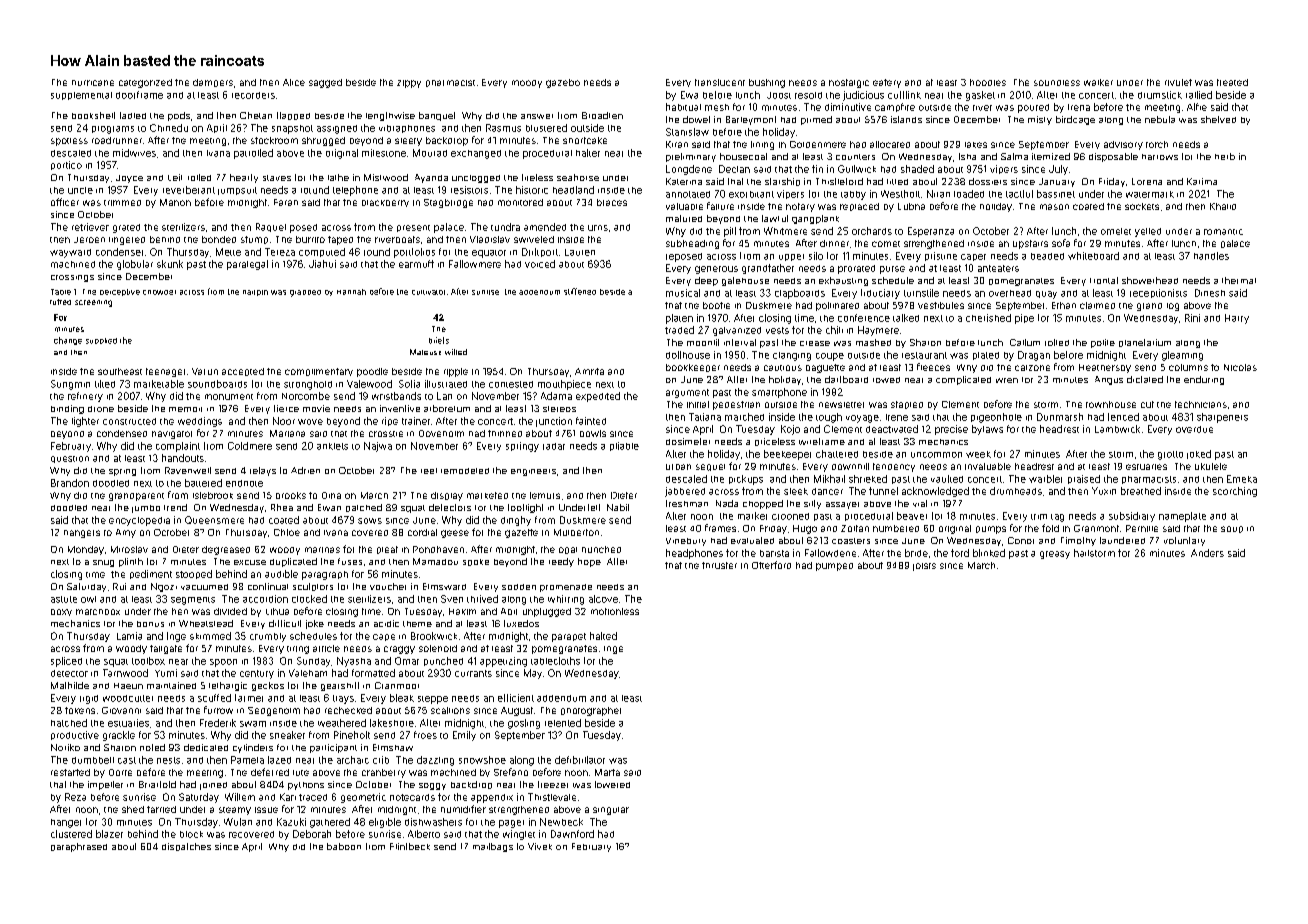  I want to click on Hannah, so click(351, 292).
